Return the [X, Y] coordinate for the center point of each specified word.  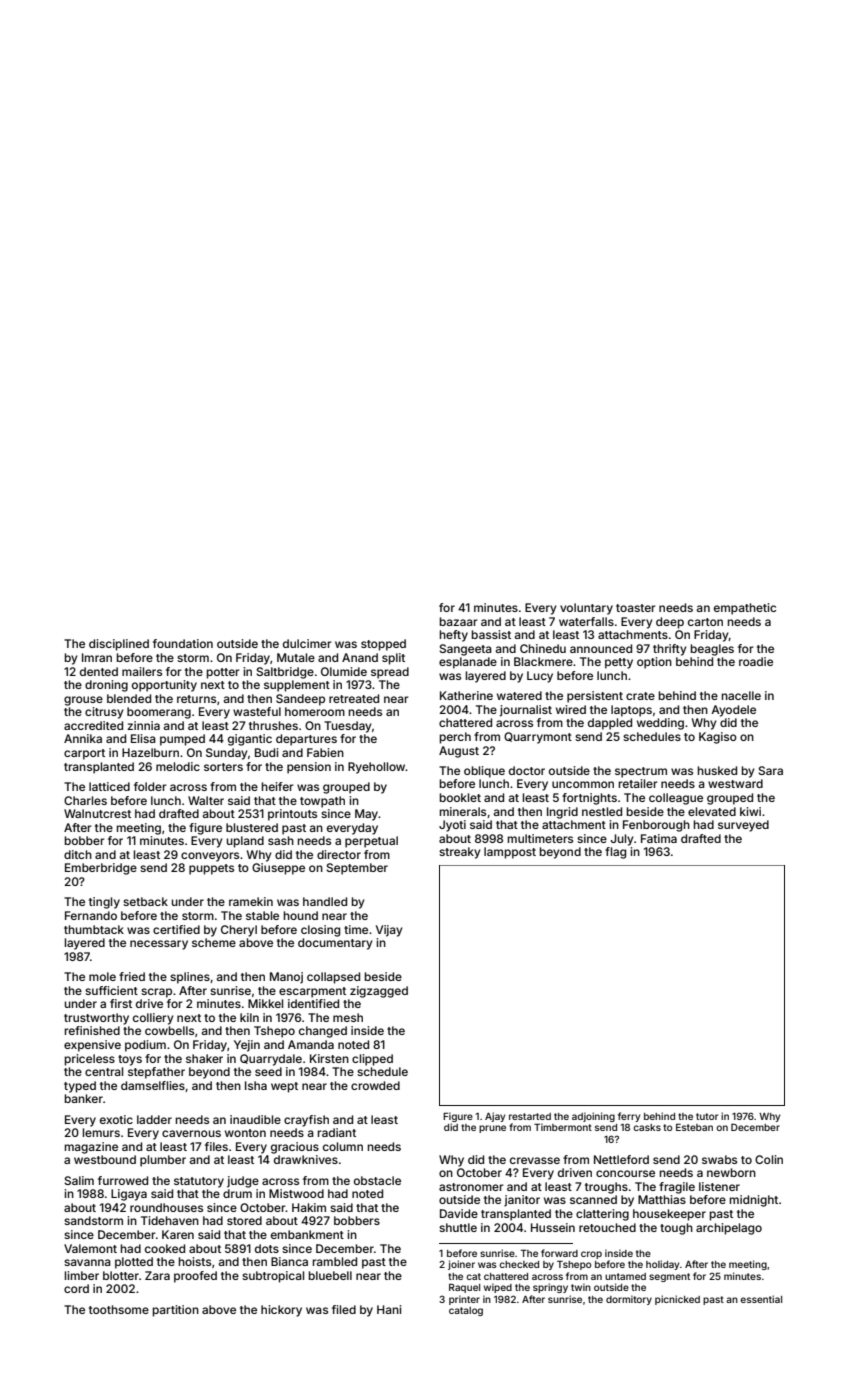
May [367, 815]
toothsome [119, 1309]
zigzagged [379, 992]
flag [615, 853]
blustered [252, 827]
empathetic [745, 609]
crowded [375, 1085]
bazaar [459, 621]
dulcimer [307, 643]
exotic [116, 1119]
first [121, 1003]
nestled [602, 811]
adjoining [593, 1117]
